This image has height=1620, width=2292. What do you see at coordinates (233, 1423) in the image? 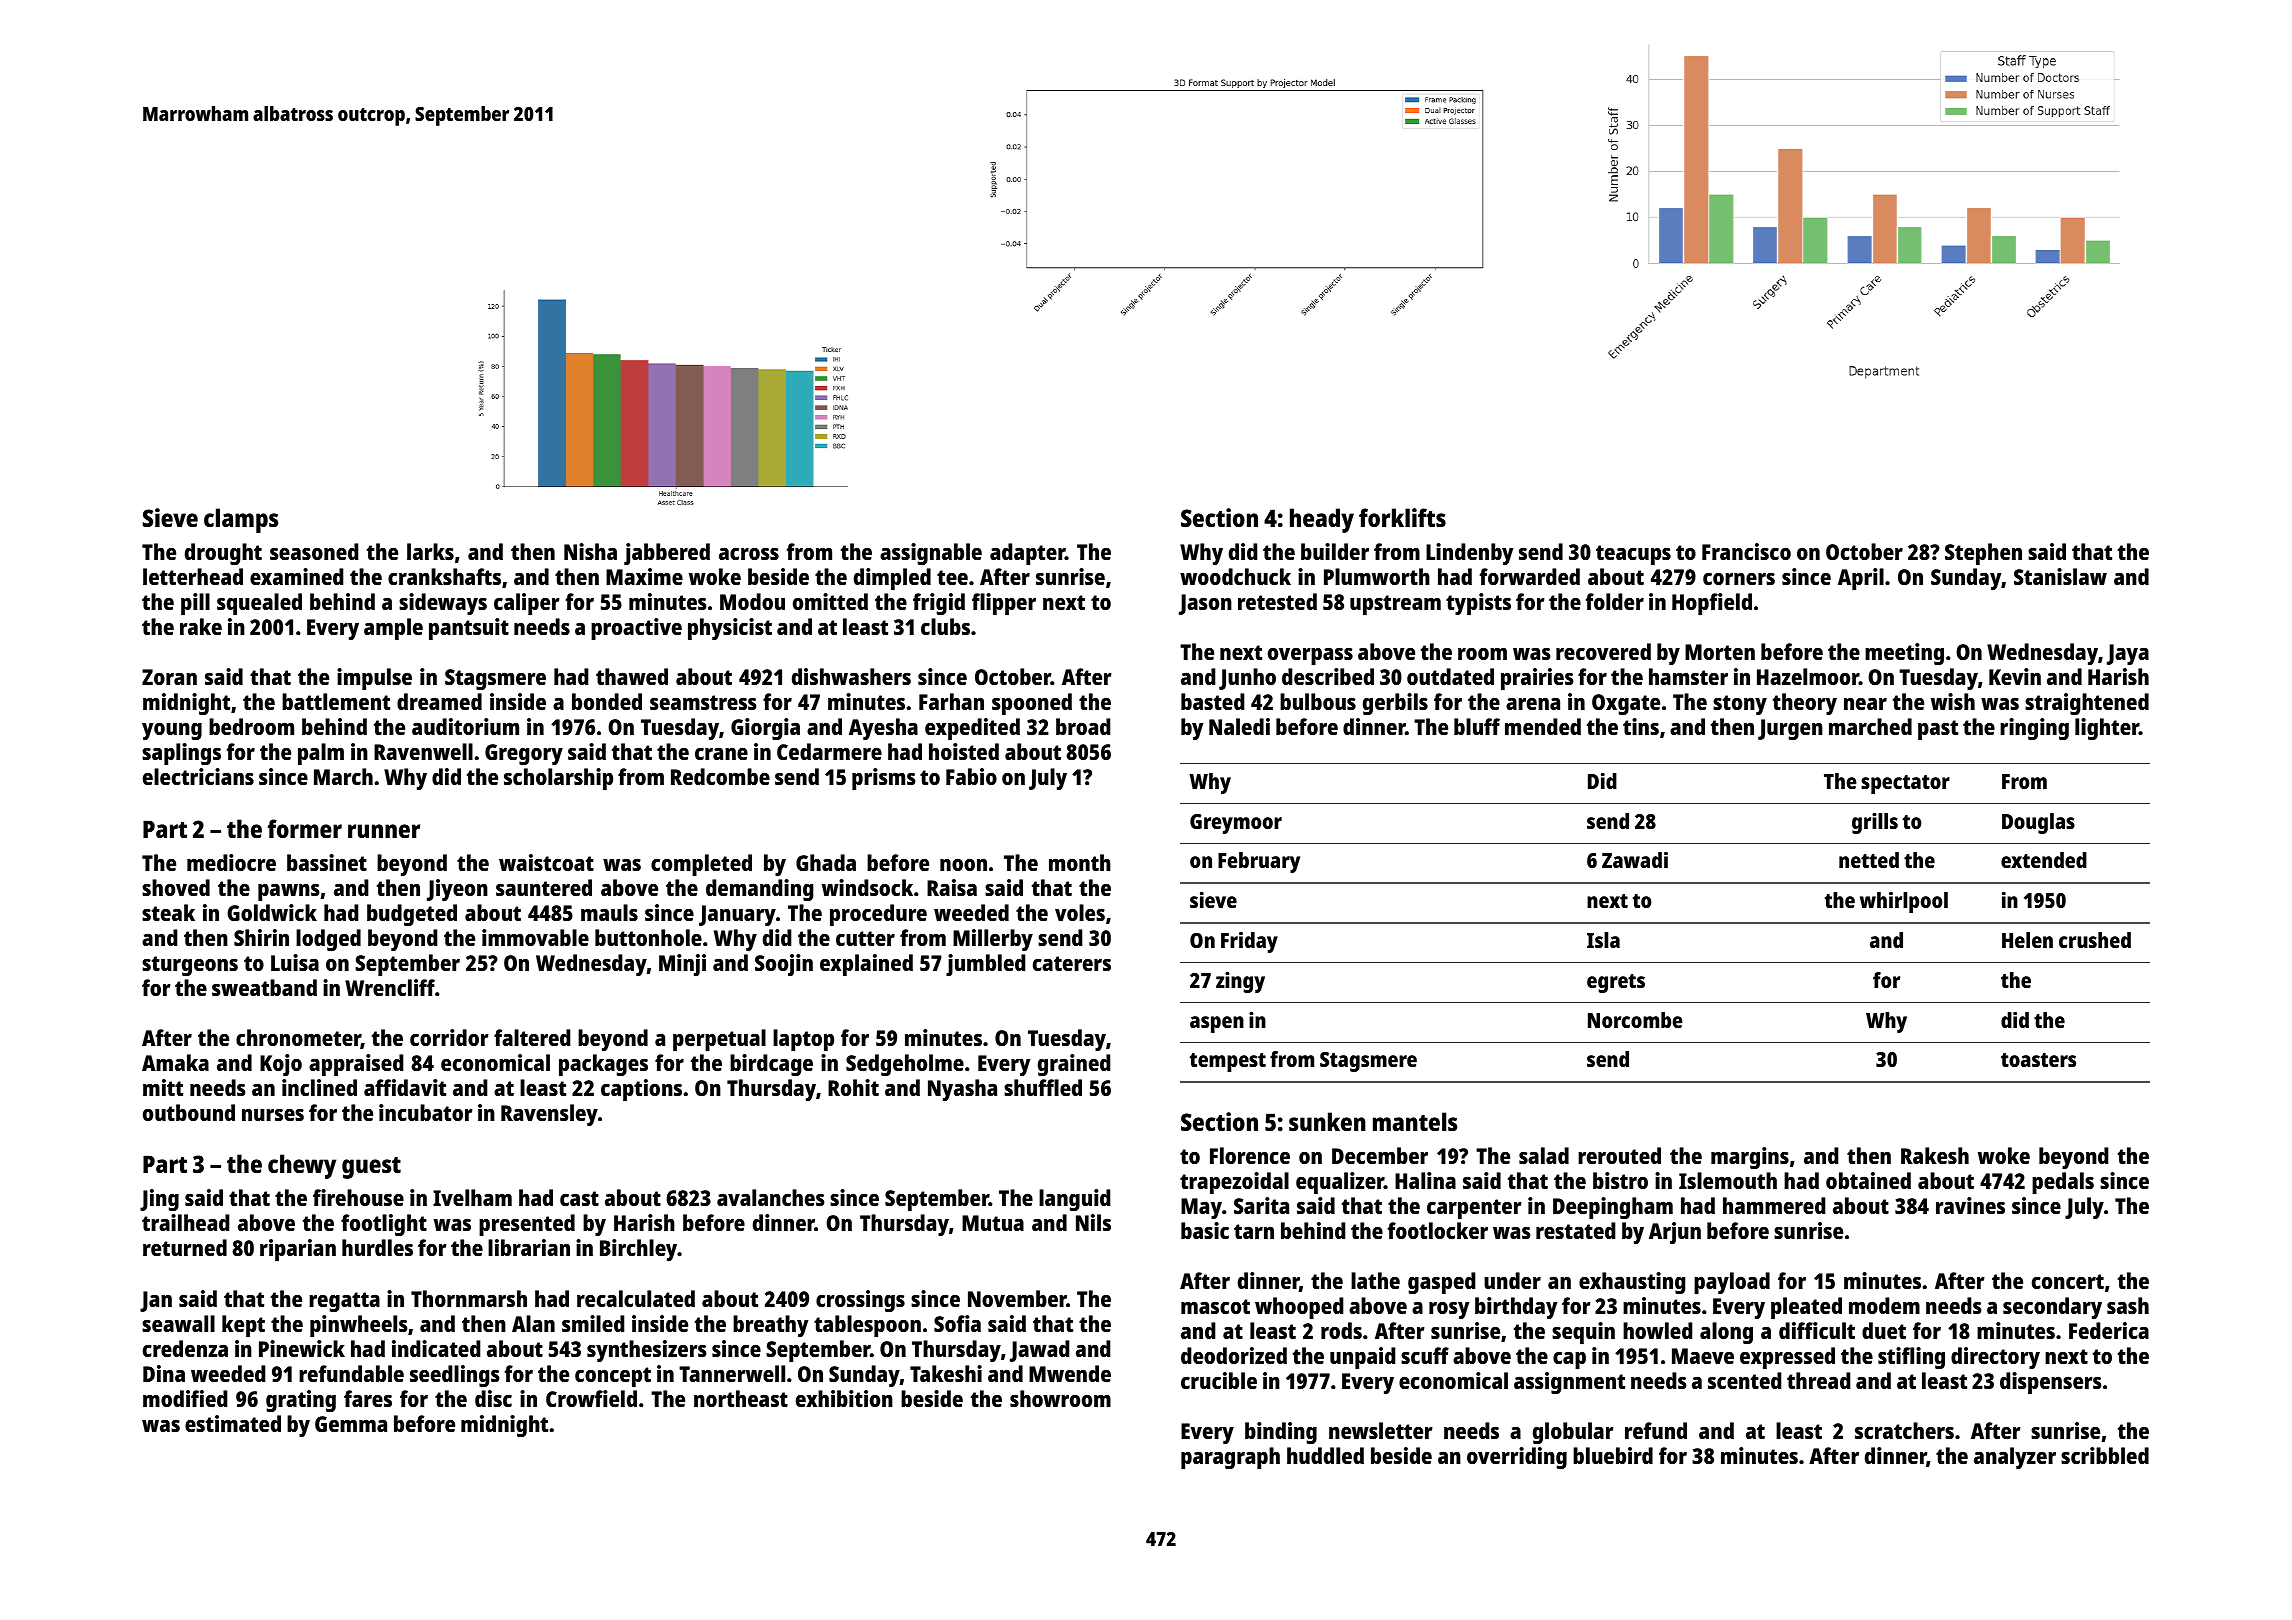
I see `estimated` at bounding box center [233, 1423].
